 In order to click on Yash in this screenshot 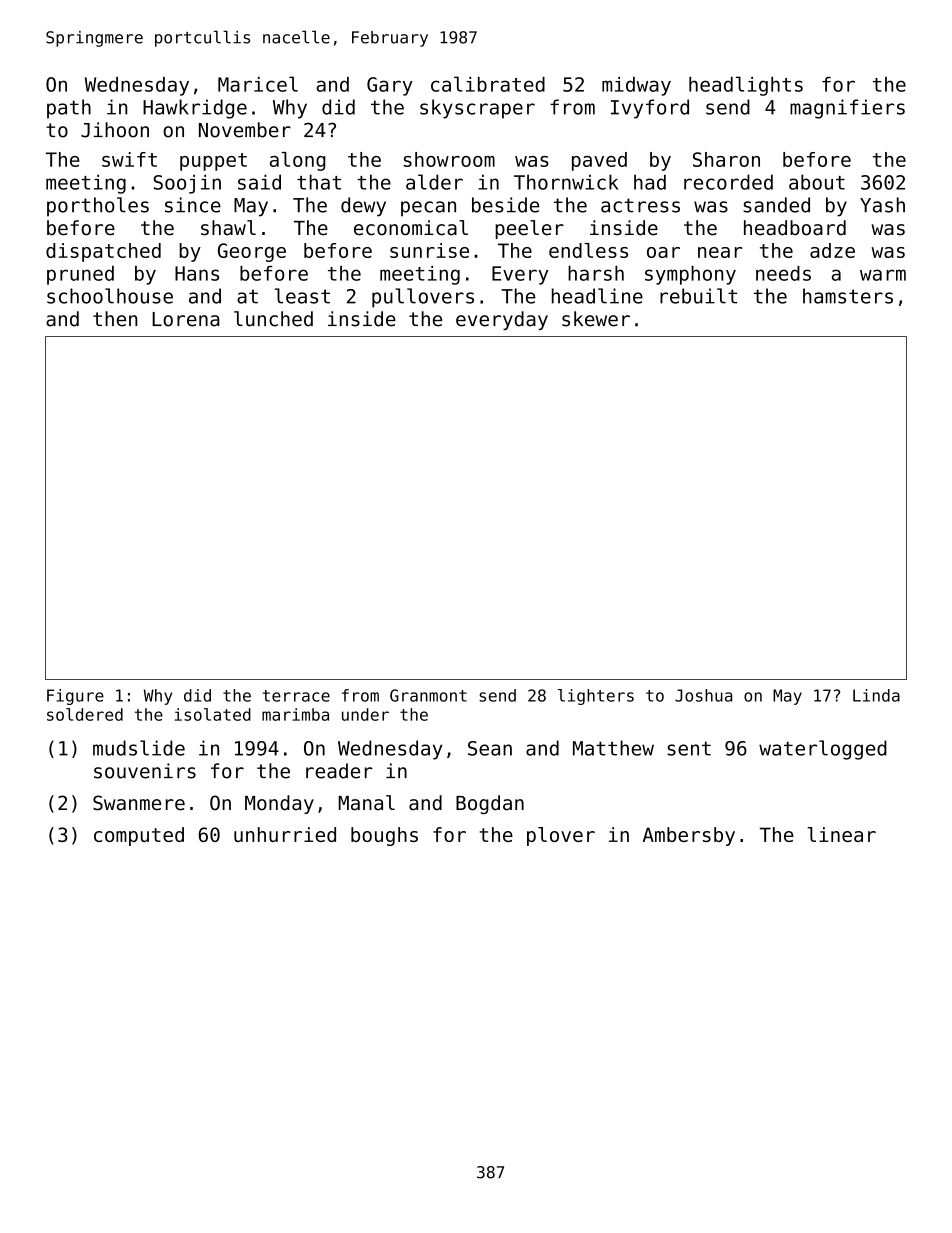, I will do `click(882, 205)`.
